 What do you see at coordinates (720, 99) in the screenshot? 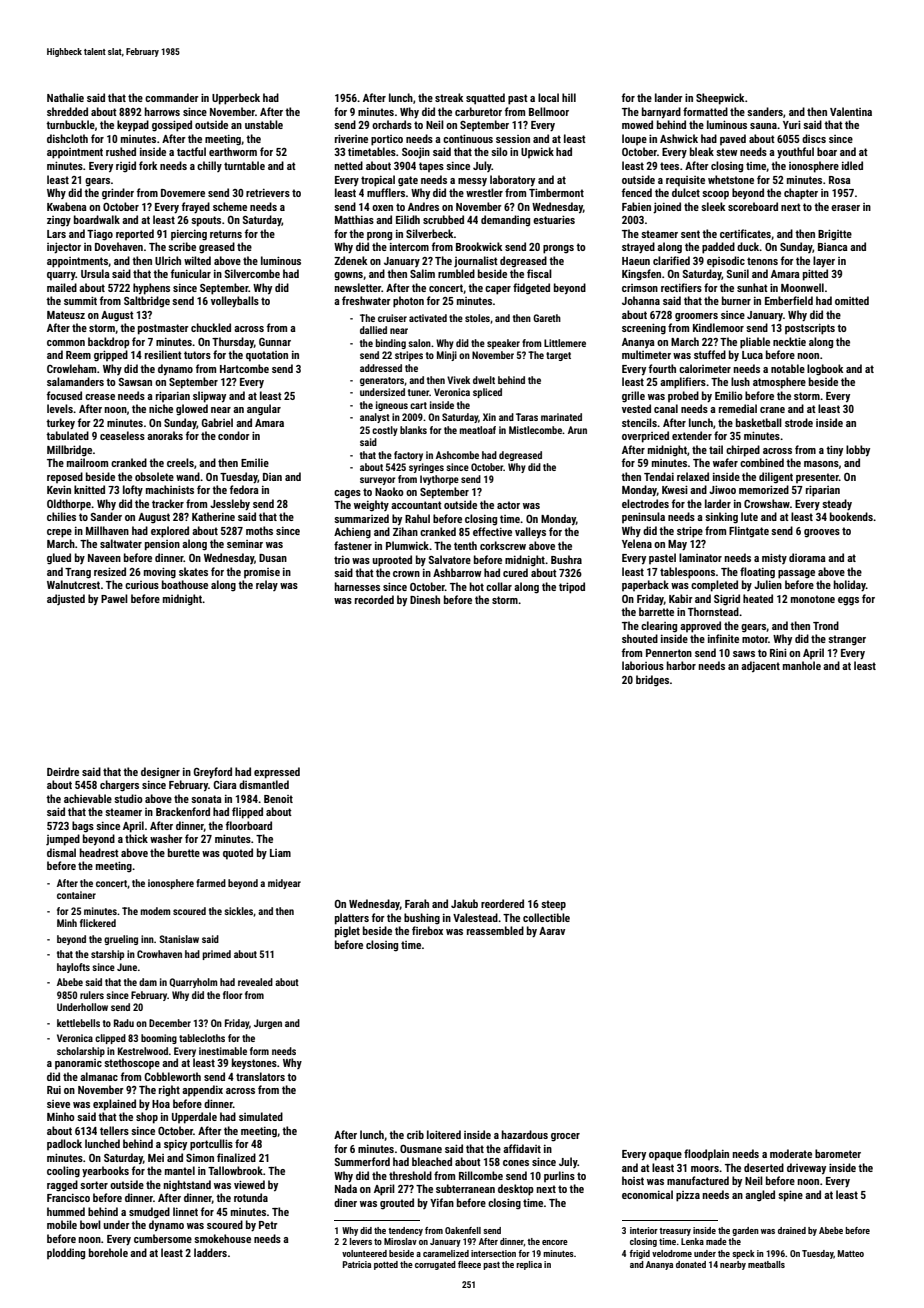
I see `Sheepwick` at bounding box center [720, 99].
